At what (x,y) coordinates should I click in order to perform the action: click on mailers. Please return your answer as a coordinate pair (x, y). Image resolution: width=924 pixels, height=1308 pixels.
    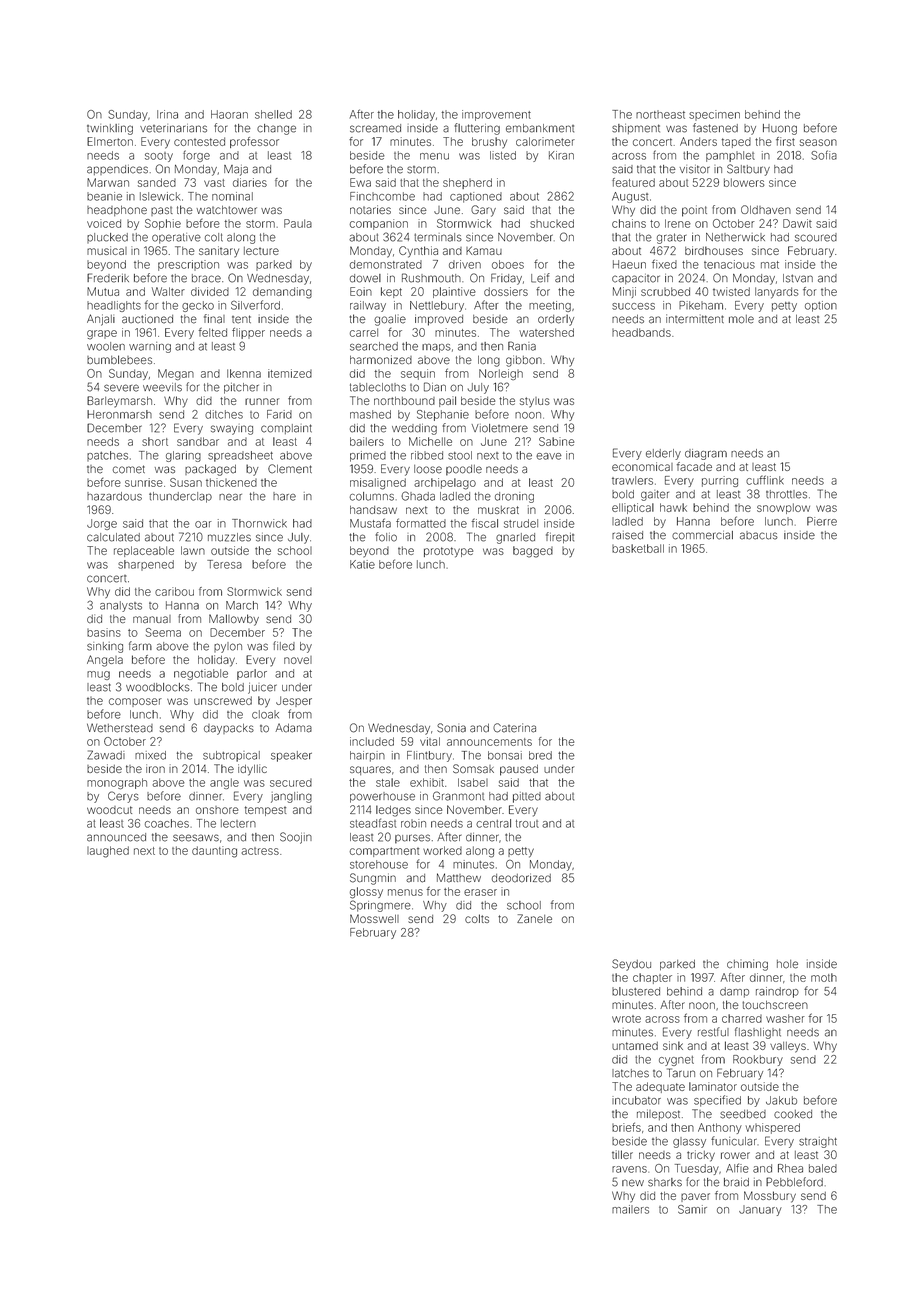
    Looking at the image, I should click on (630, 1209).
